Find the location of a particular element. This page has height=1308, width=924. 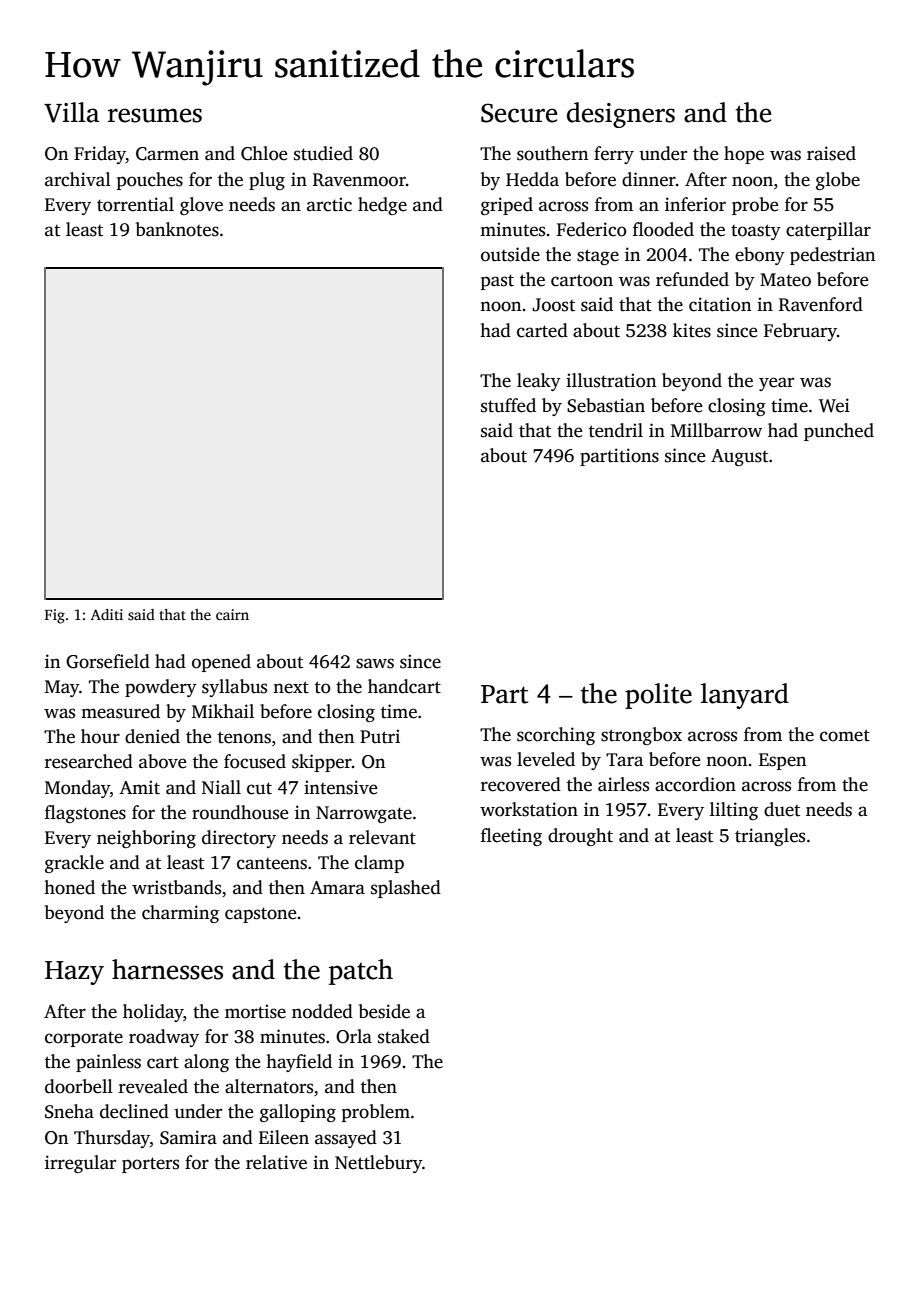

studied is located at coordinates (323, 153).
